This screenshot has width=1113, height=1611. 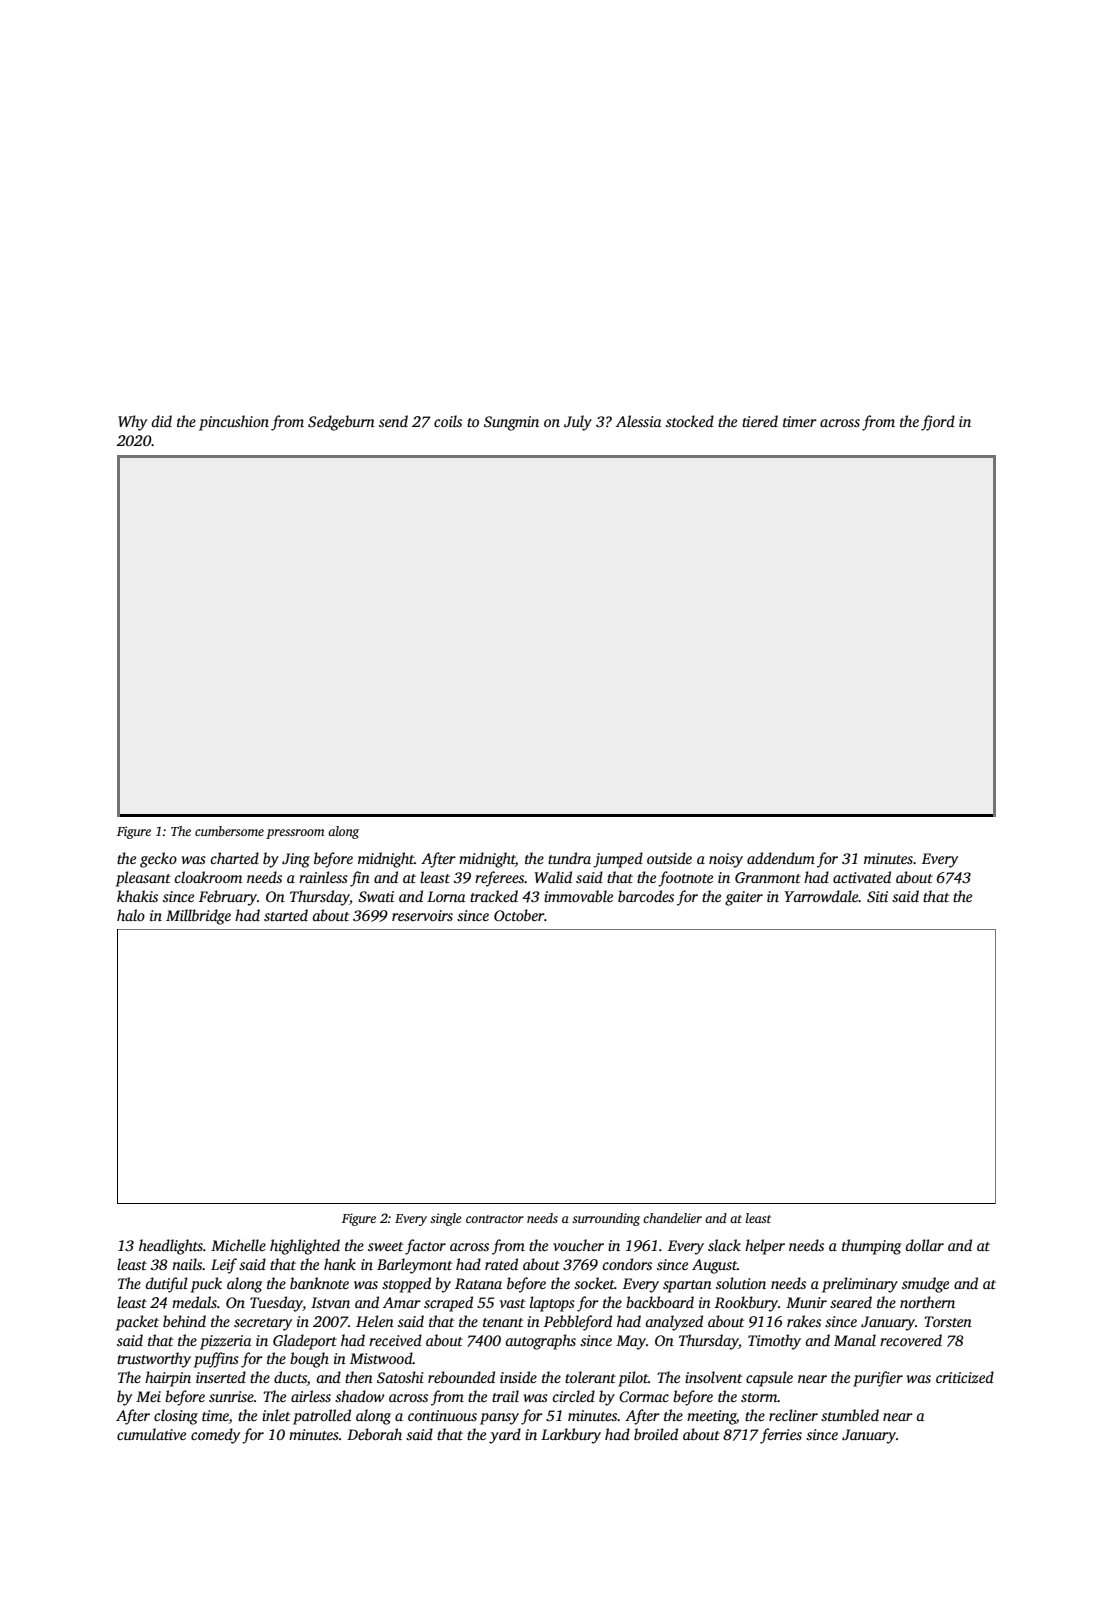 I want to click on activated, so click(x=862, y=877).
